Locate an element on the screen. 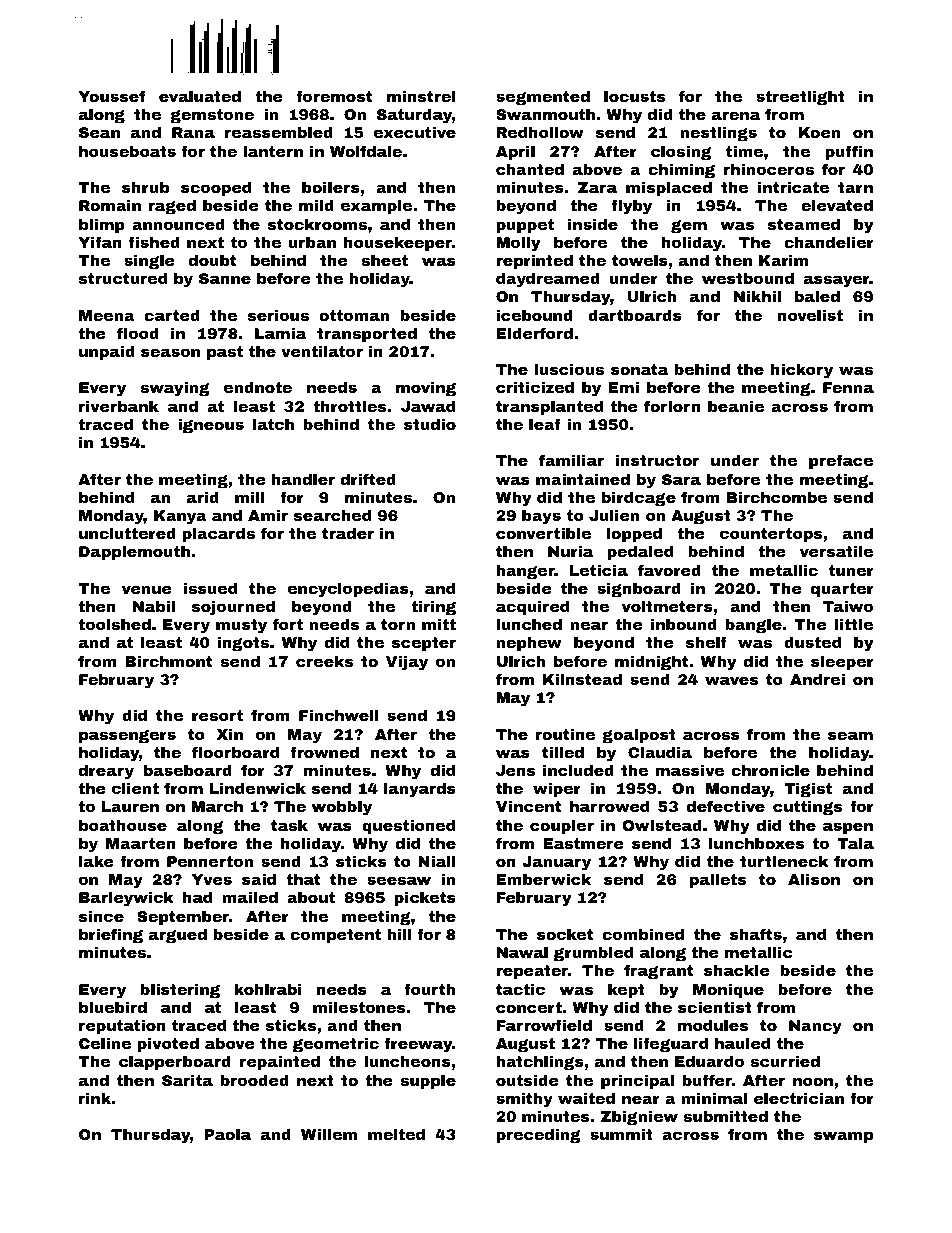 The image size is (952, 1233). streetlight is located at coordinates (800, 98).
